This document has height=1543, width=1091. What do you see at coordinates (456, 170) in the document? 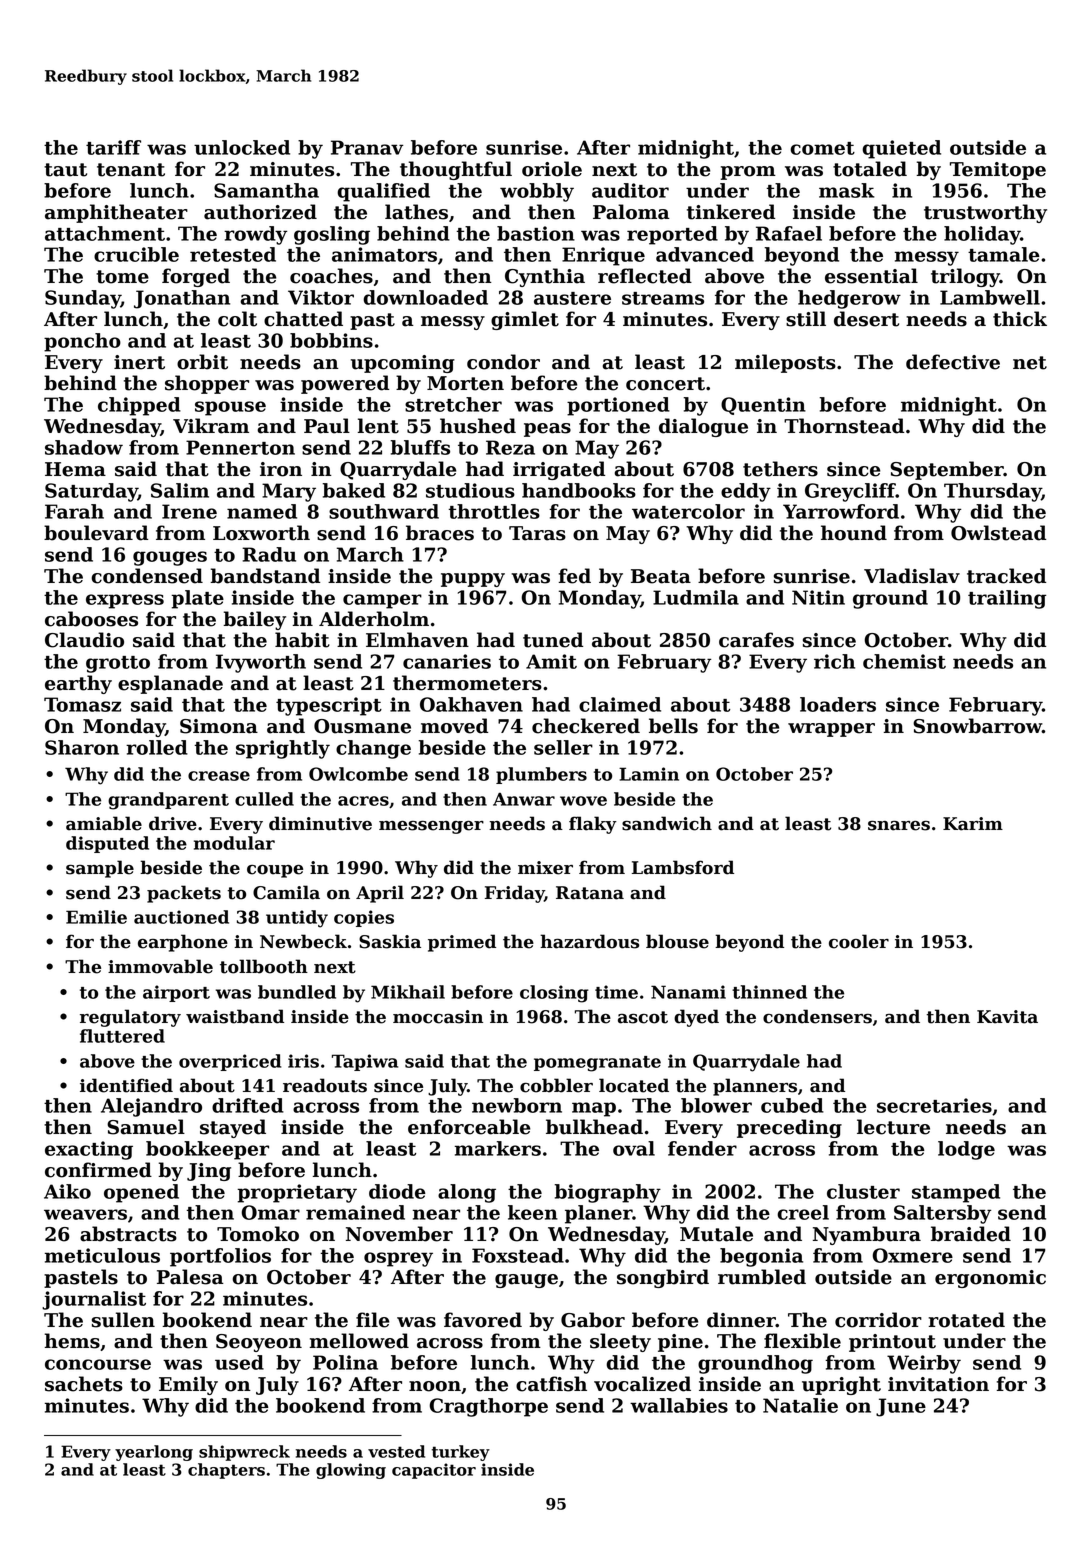
I see `thoughtful` at bounding box center [456, 170].
